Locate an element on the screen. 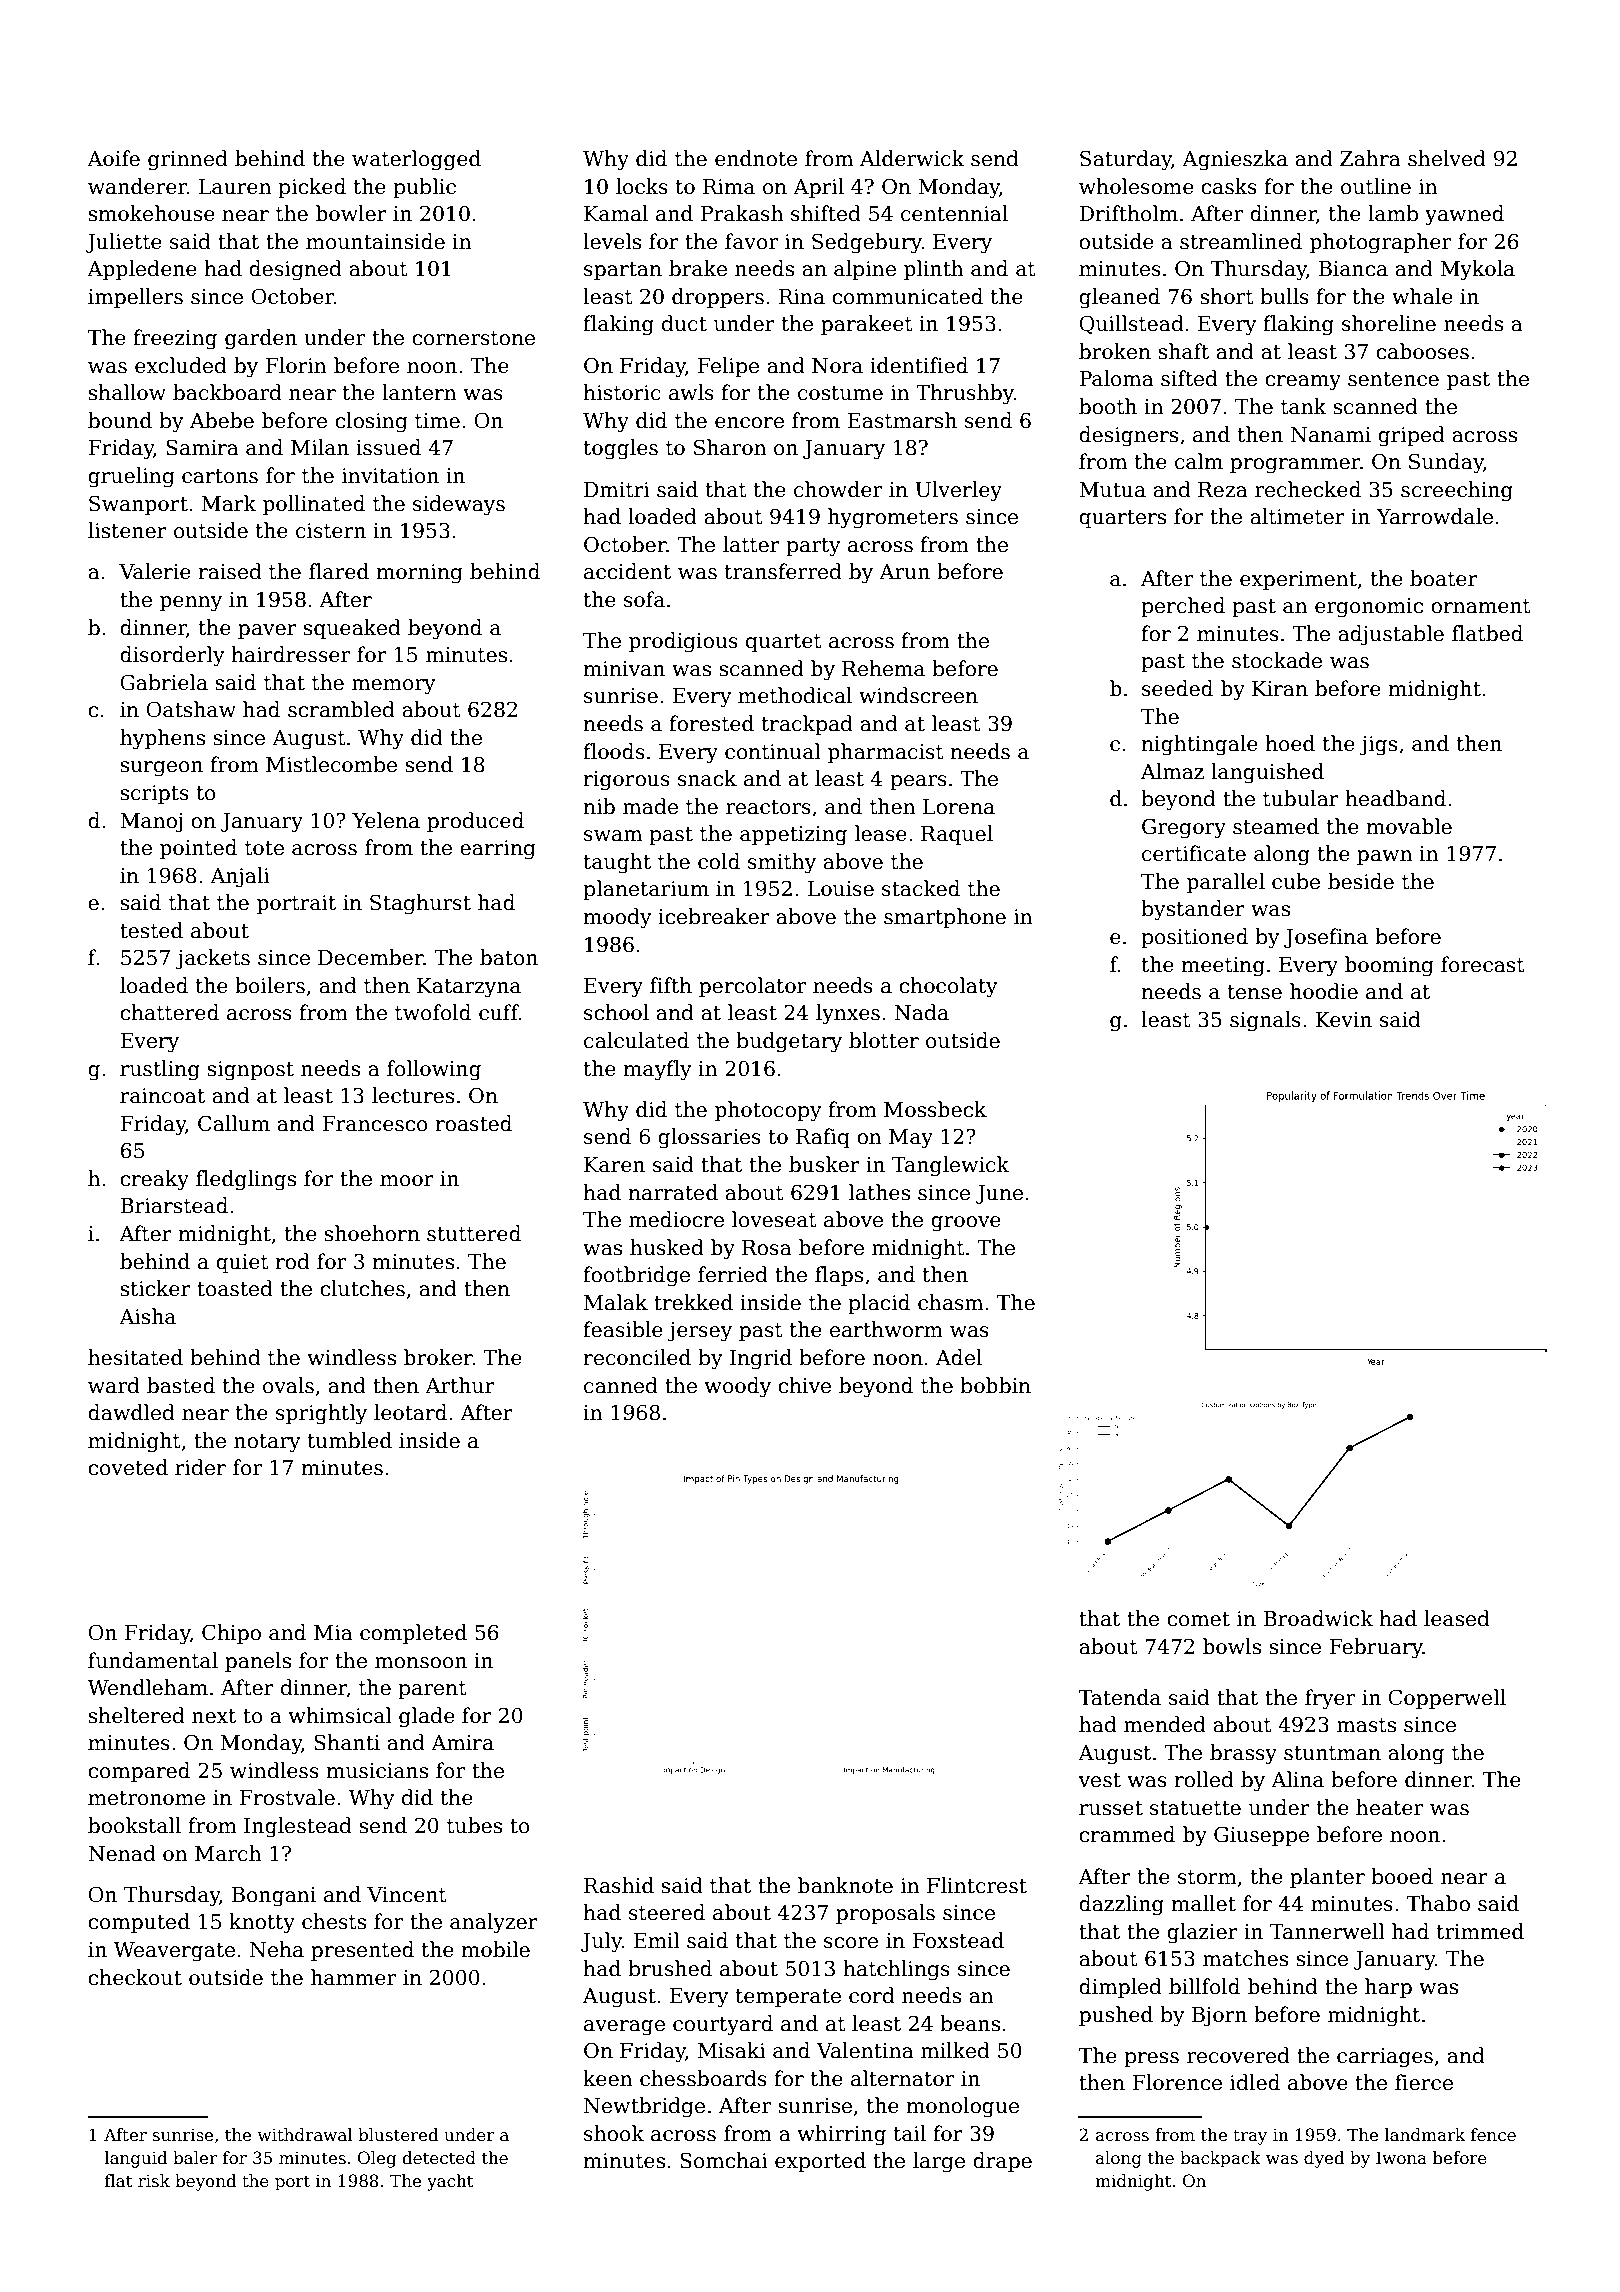 The image size is (1620, 2292). cube is located at coordinates (1296, 881).
